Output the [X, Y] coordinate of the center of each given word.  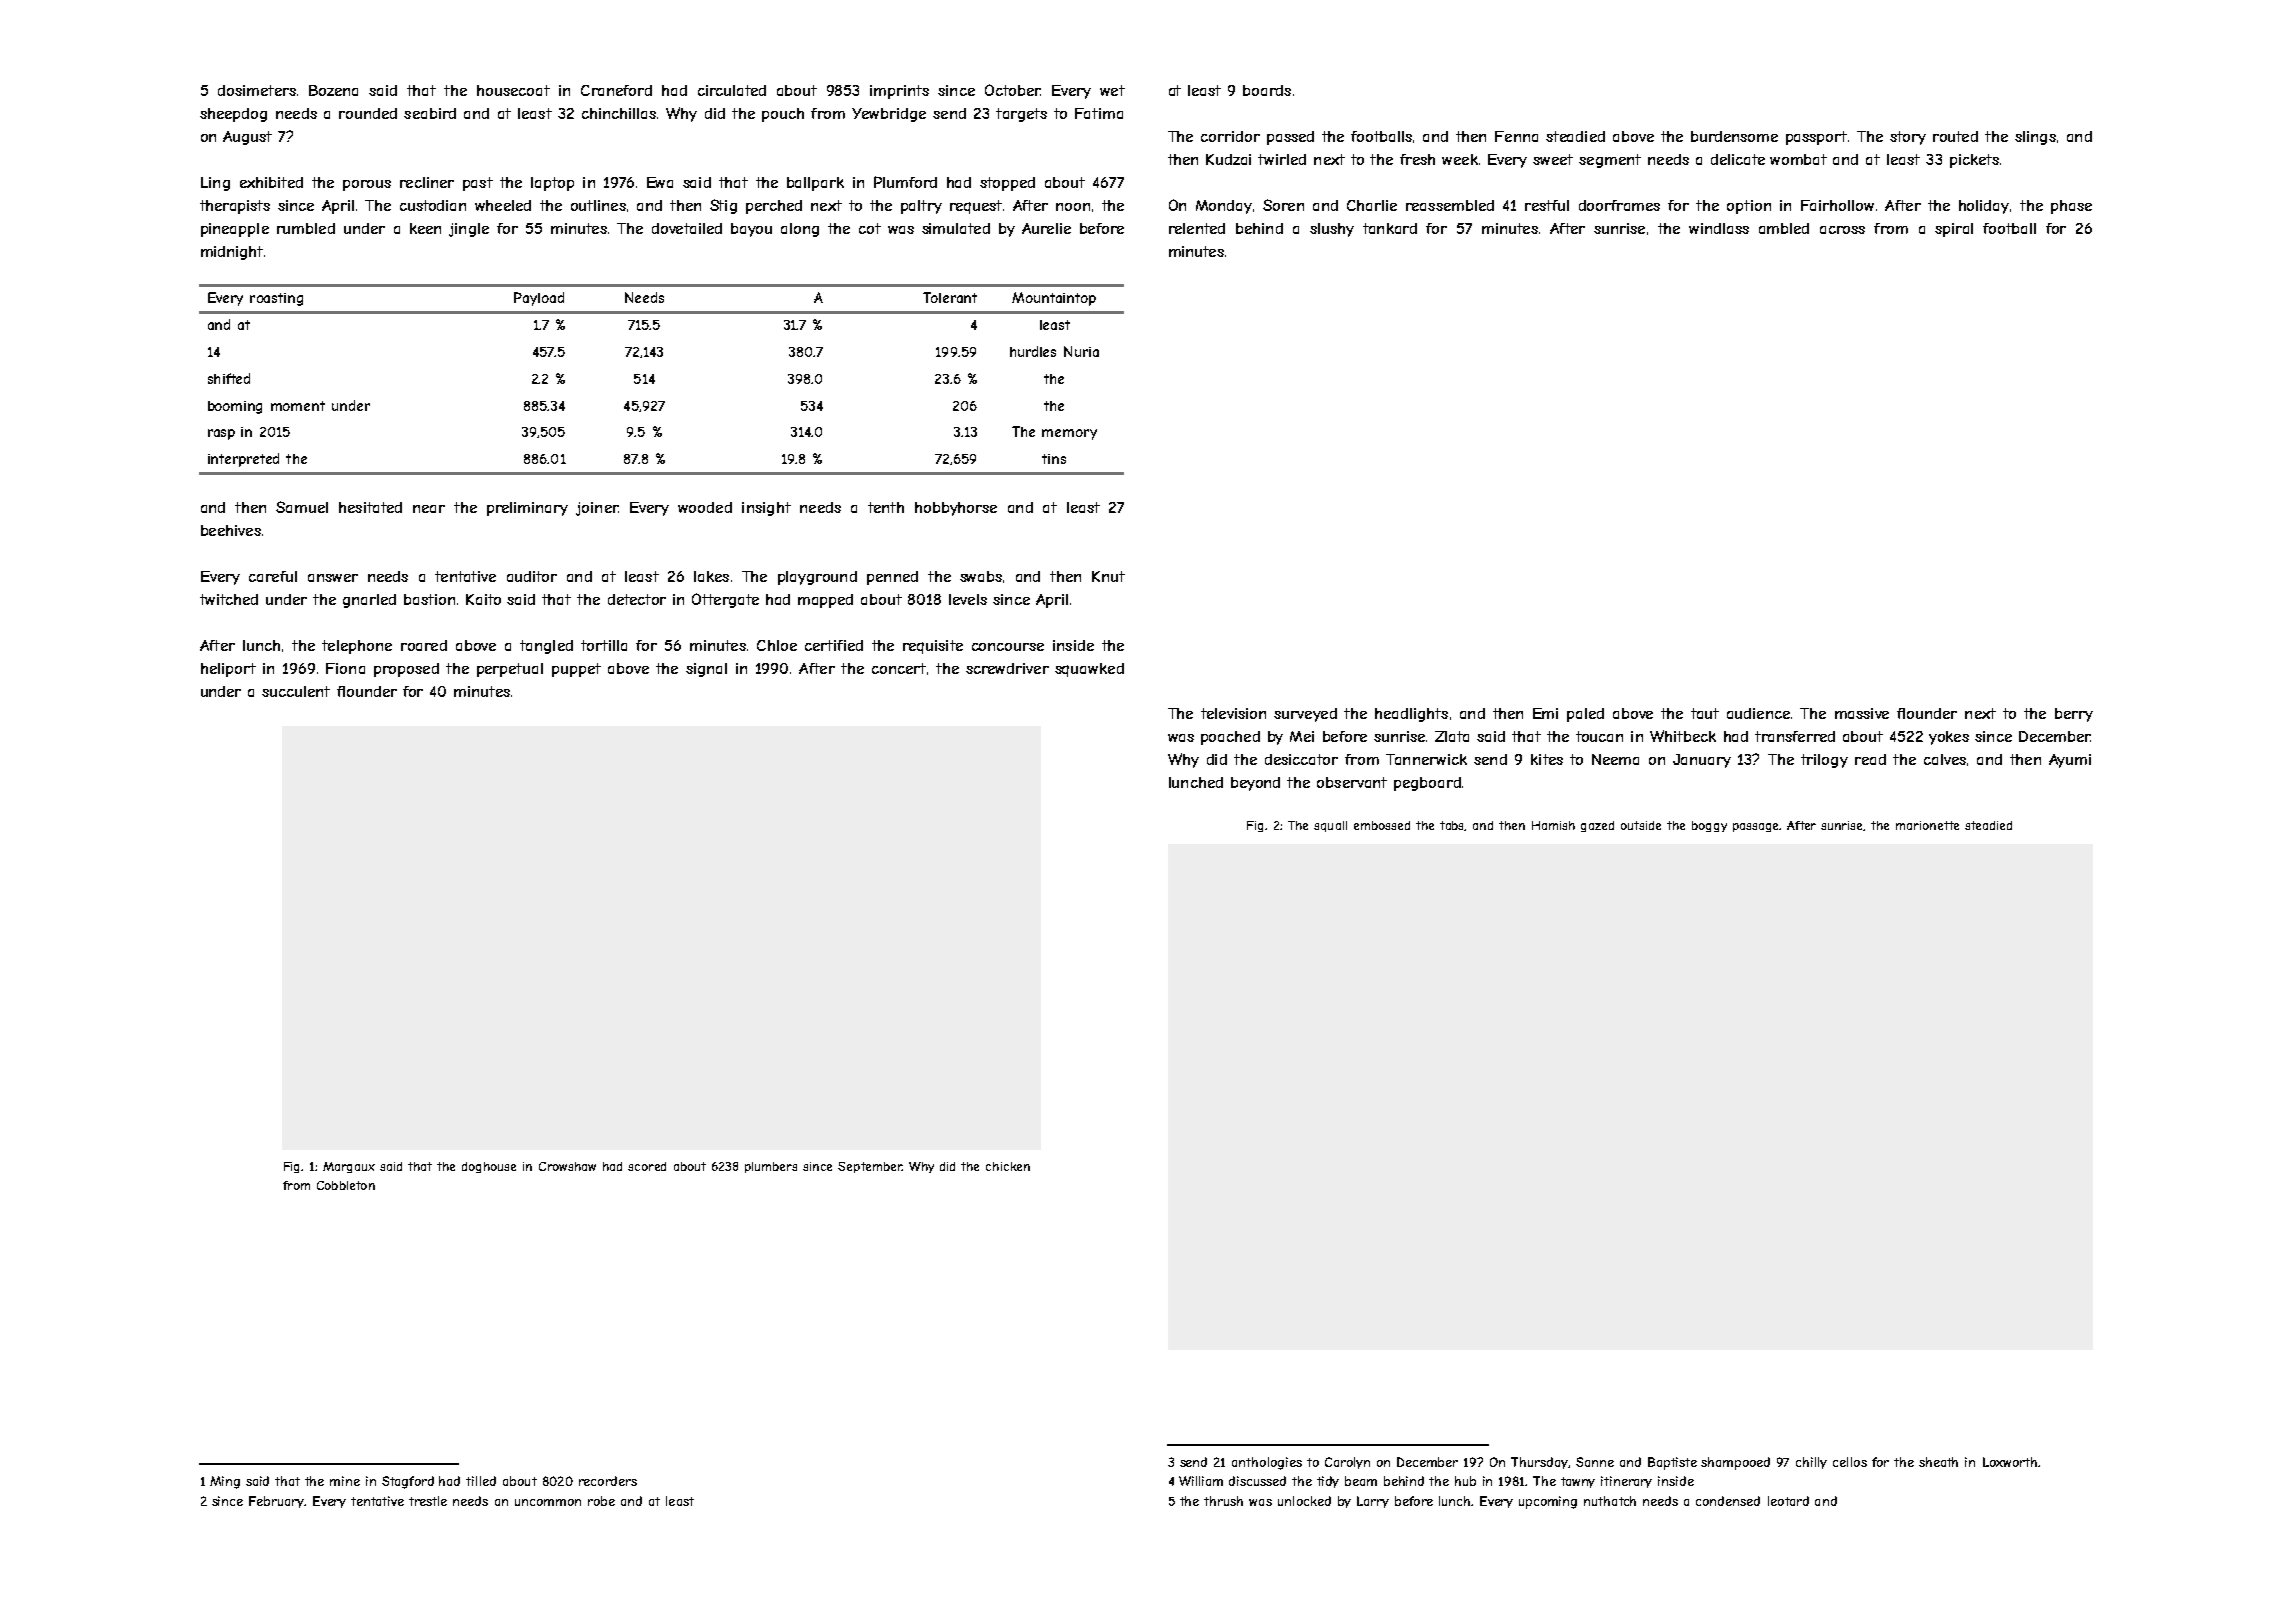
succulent [296, 691]
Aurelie [1046, 228]
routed [1955, 136]
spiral [1954, 230]
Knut [1108, 576]
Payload [539, 299]
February [277, 1502]
